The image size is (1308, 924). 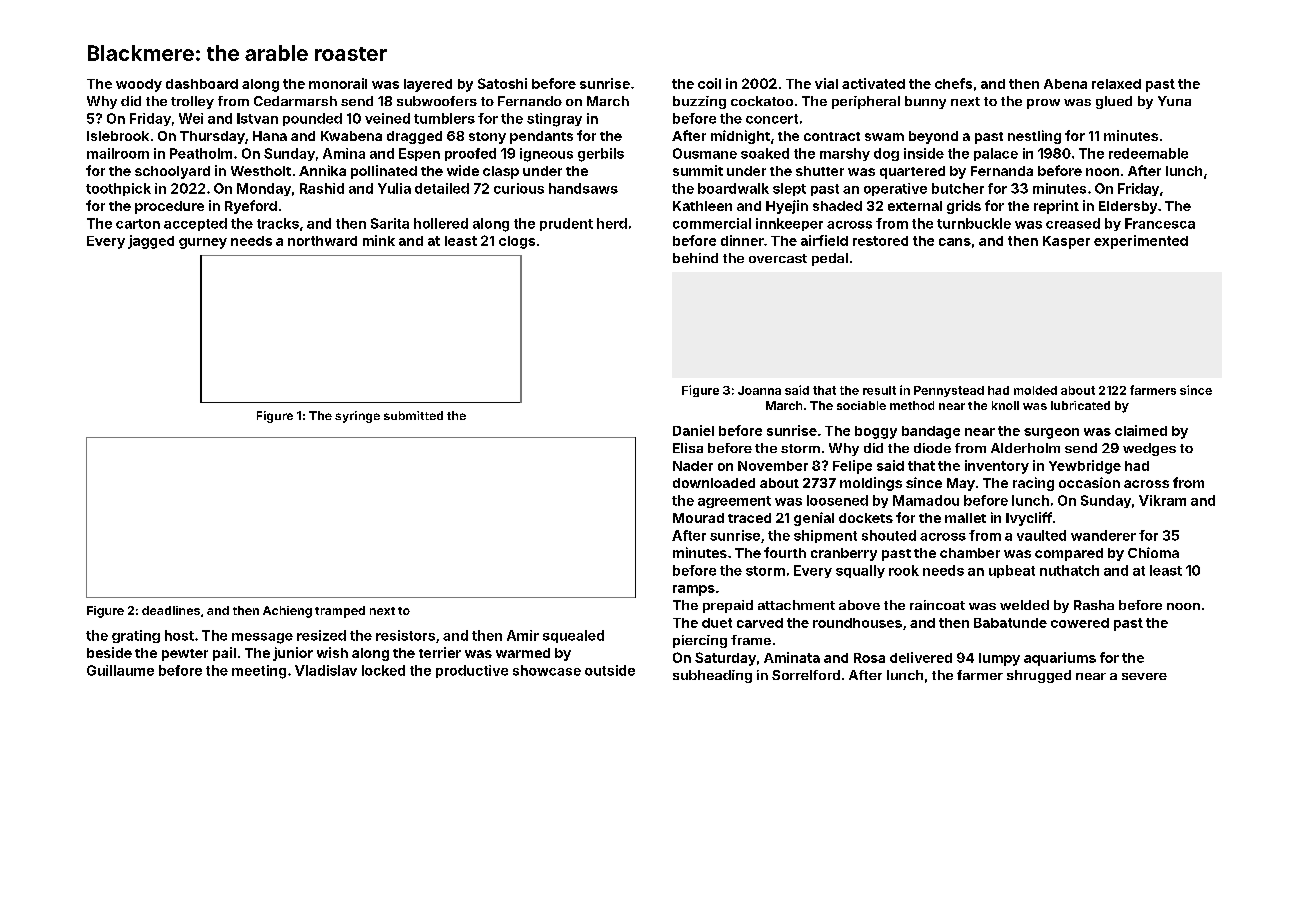 I want to click on Achieng, so click(x=287, y=612).
